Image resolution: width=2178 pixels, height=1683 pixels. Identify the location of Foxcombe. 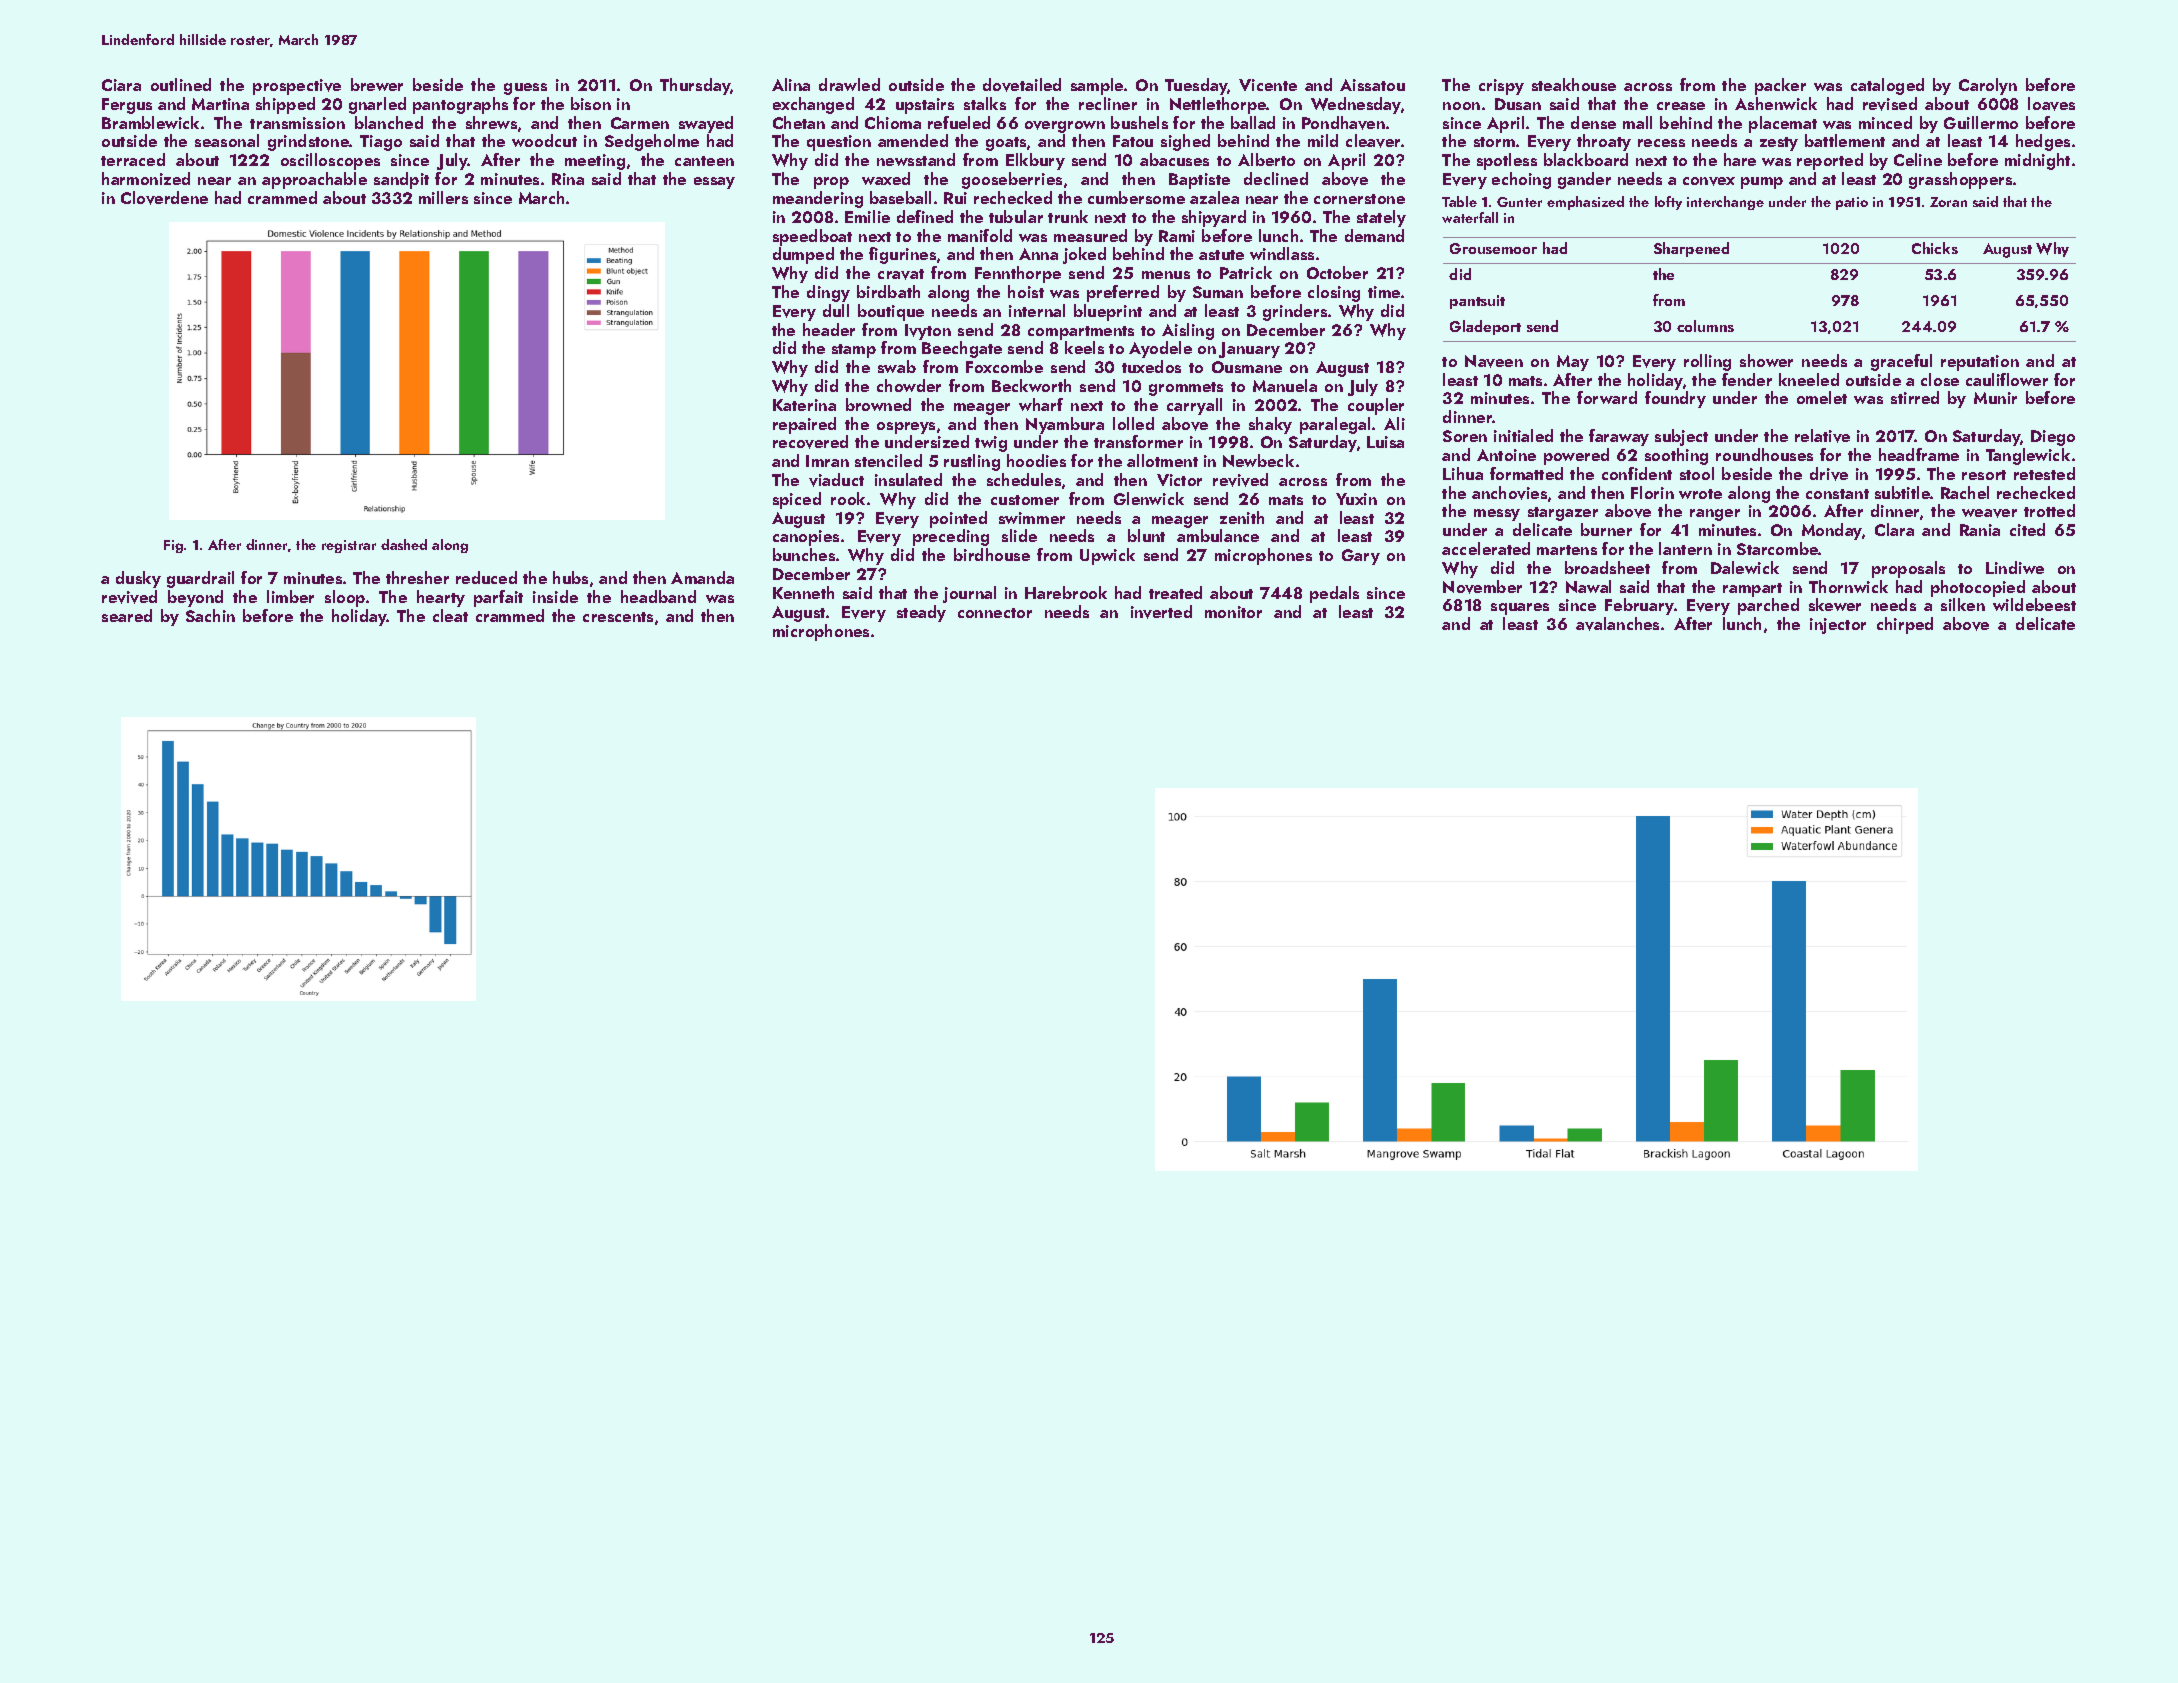
(1004, 366).
